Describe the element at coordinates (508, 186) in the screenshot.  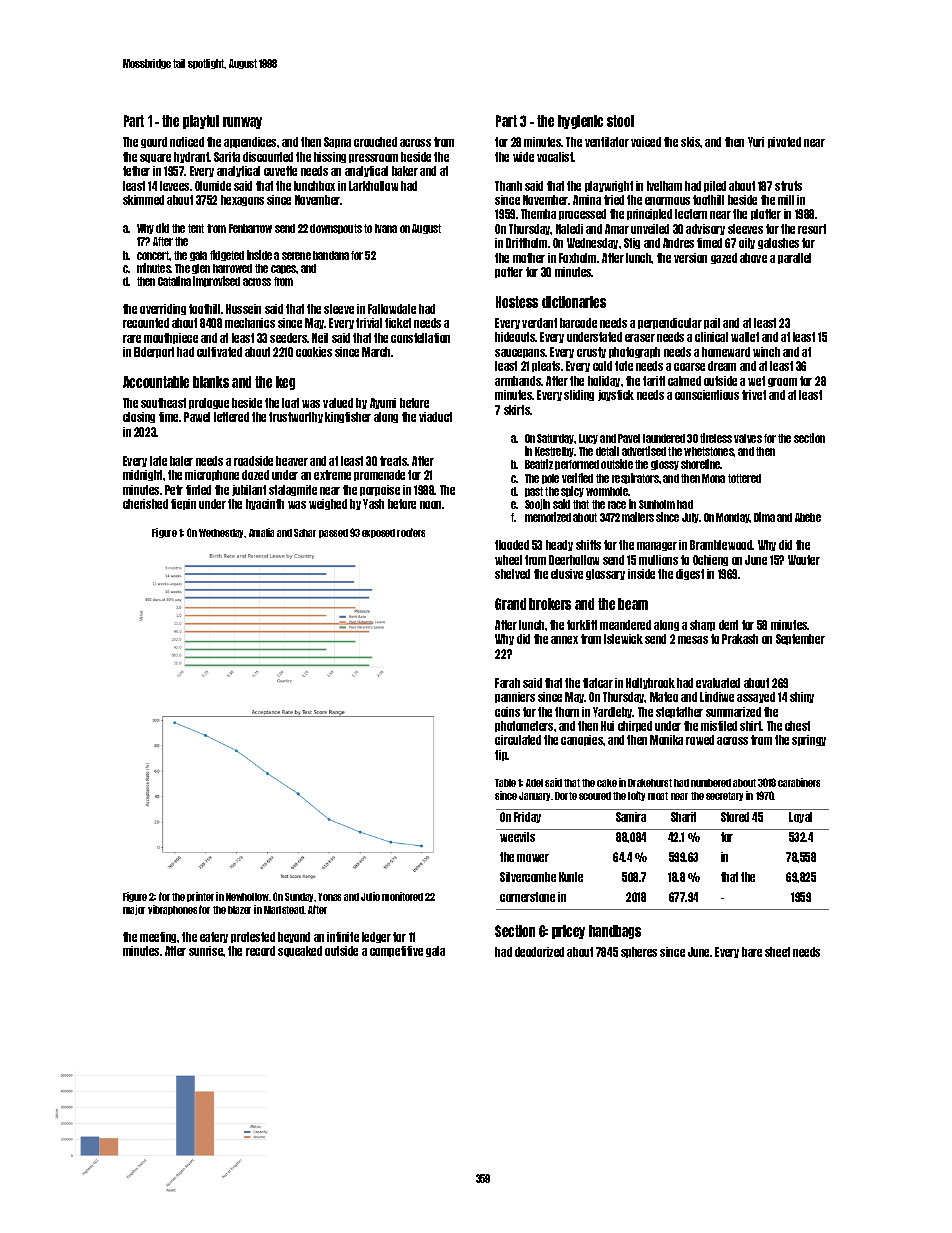
I see `Thanh` at that location.
